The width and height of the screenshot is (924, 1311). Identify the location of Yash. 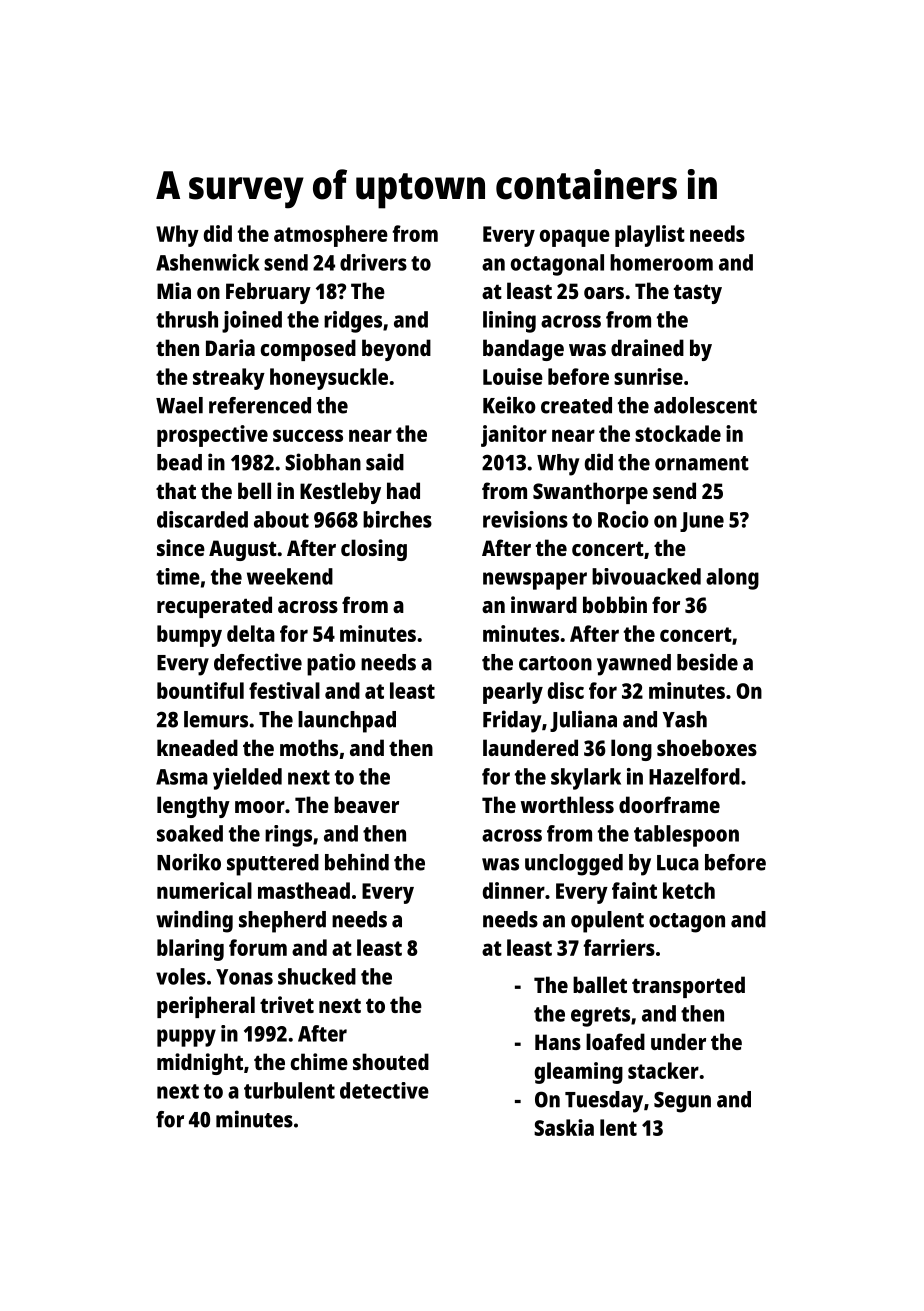
(685, 719).
